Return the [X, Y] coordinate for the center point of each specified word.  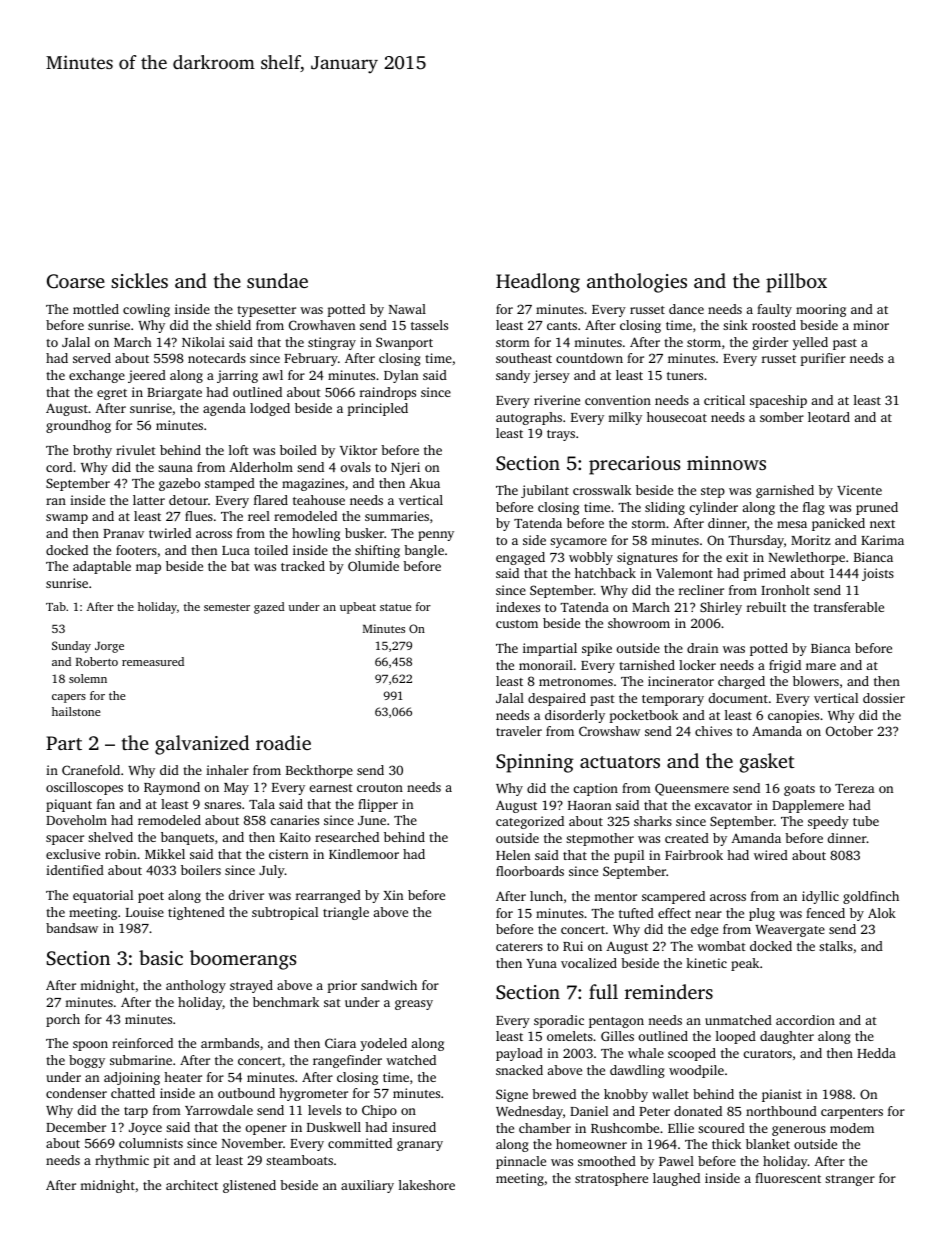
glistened [249, 1186]
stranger [850, 1180]
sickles [139, 280]
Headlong [538, 283]
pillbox [796, 283]
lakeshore [427, 1185]
